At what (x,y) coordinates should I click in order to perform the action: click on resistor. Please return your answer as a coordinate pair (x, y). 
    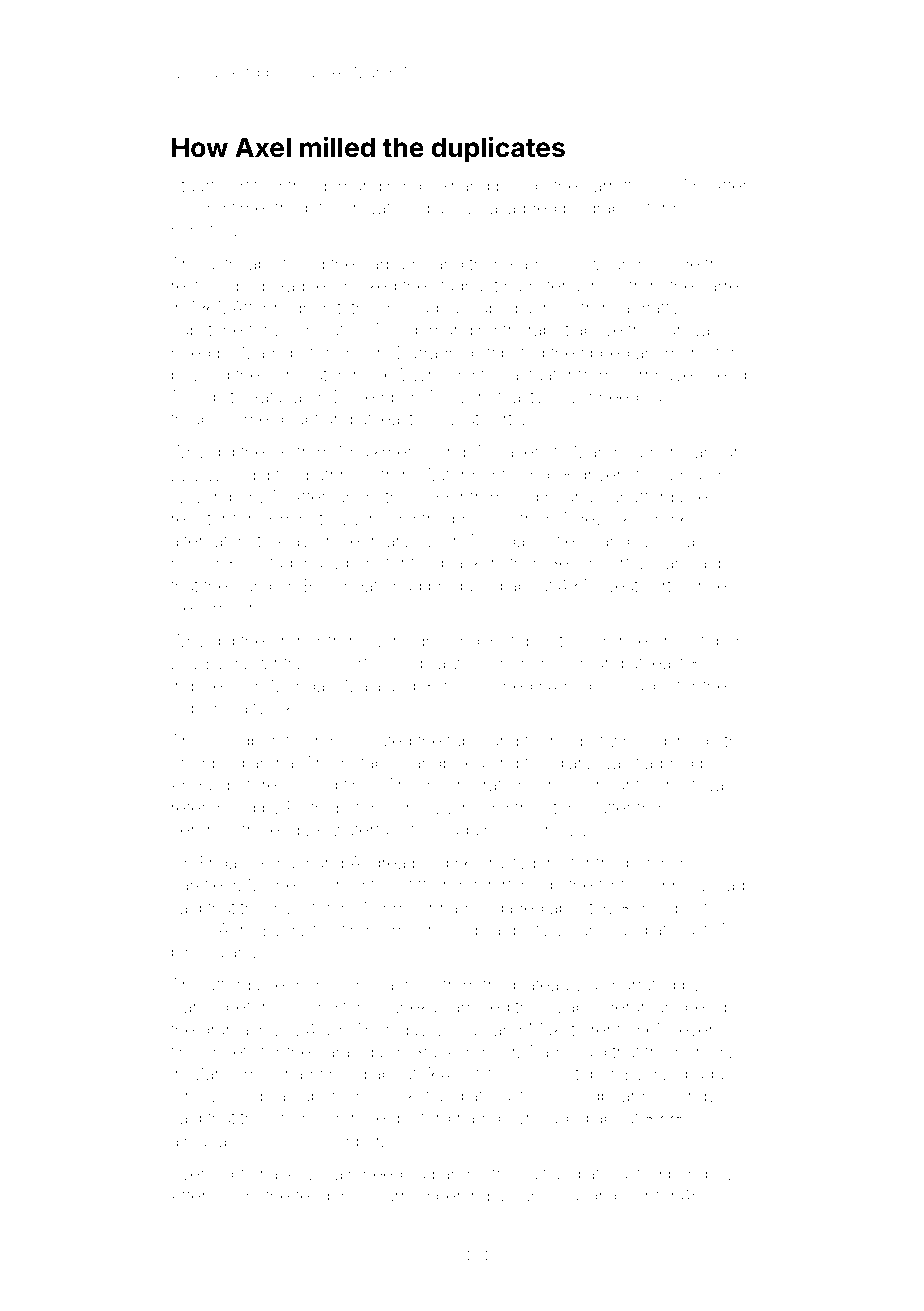
    Looking at the image, I should click on (199, 518).
